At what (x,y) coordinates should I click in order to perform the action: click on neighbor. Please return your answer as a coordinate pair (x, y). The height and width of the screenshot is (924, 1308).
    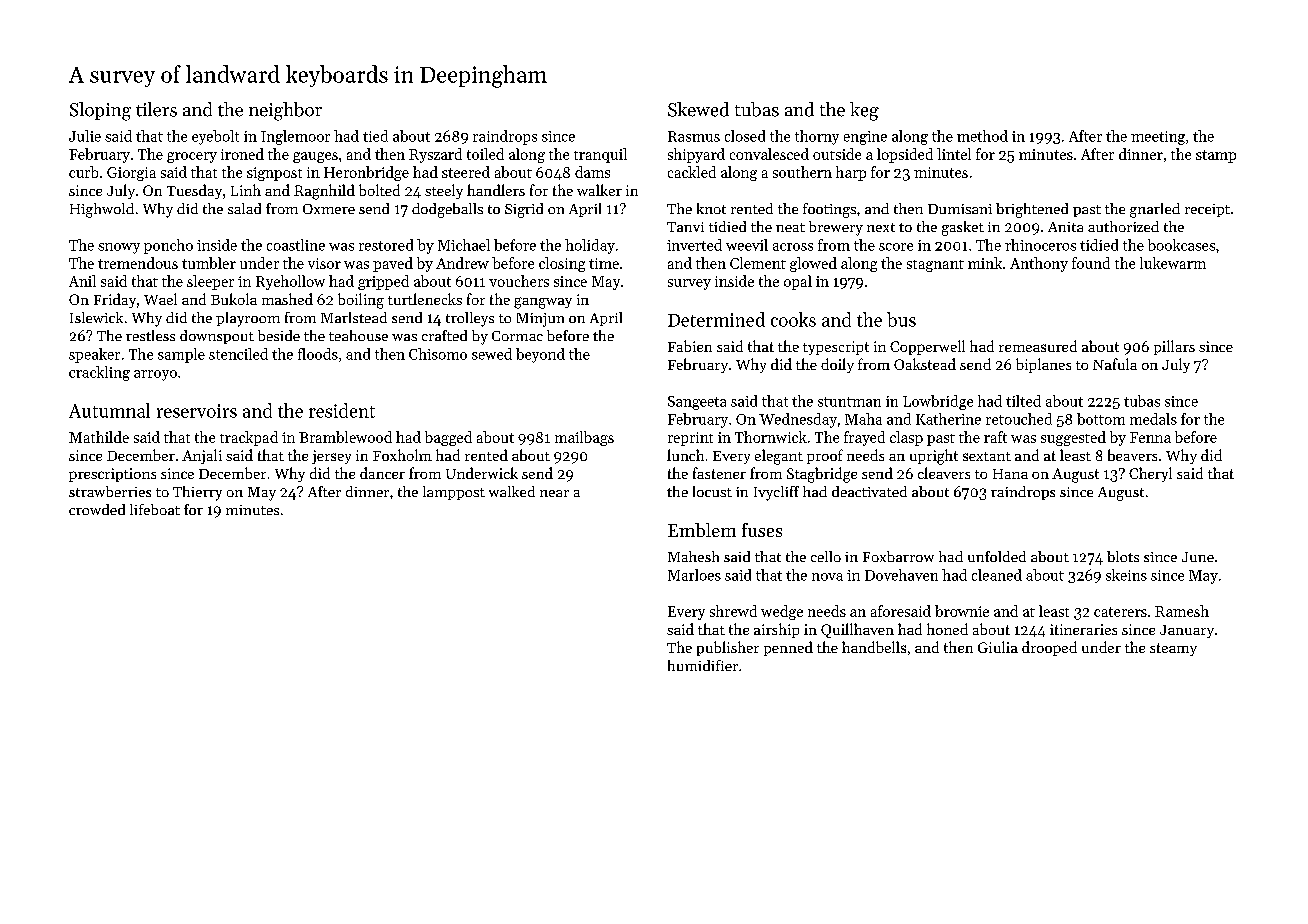
    Looking at the image, I should click on (285, 111).
